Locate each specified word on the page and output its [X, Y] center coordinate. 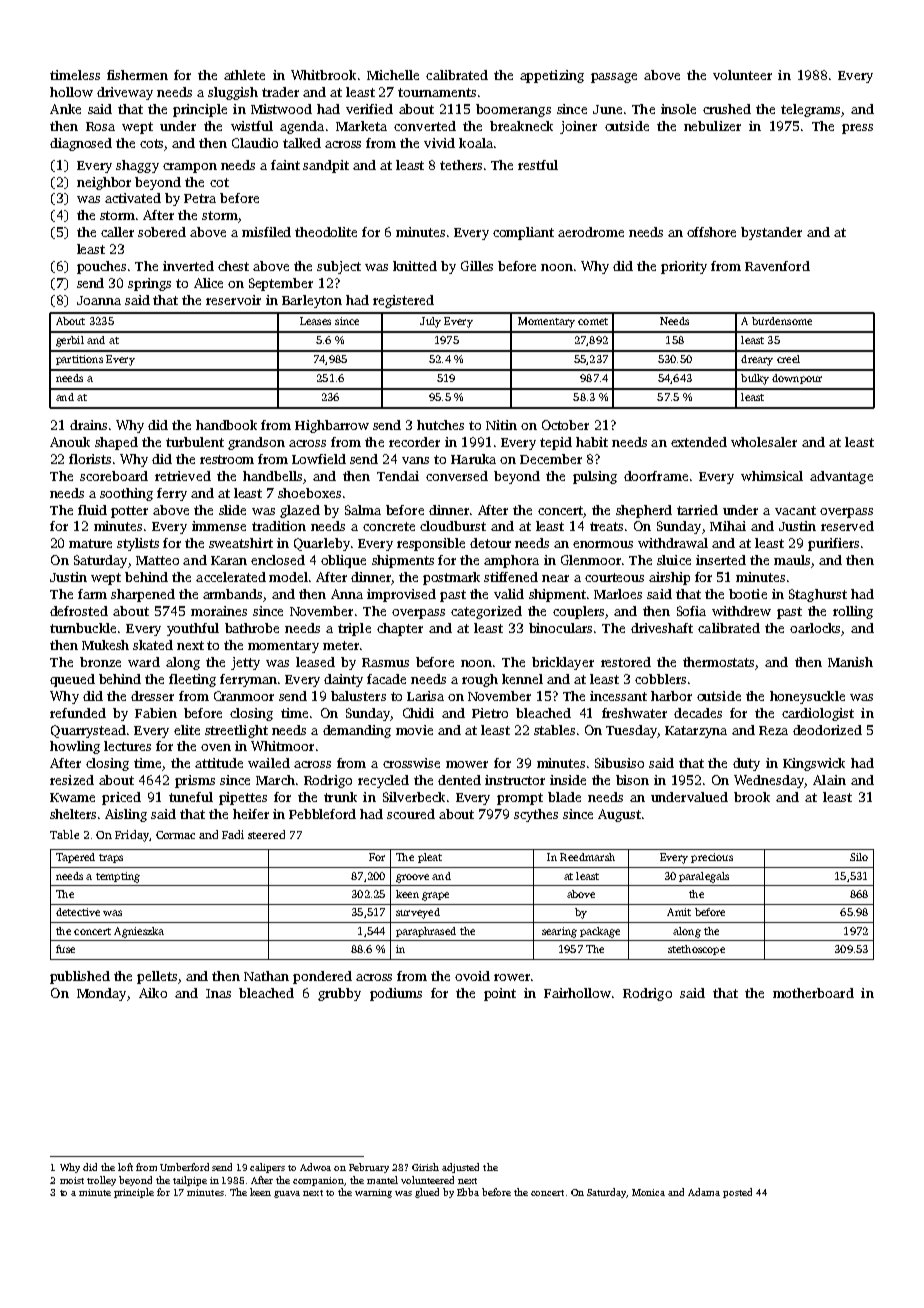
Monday [101, 994]
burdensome [782, 321]
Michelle [393, 75]
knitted [415, 266]
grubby [339, 994]
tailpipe [190, 1181]
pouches [101, 267]
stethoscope [696, 950]
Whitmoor [282, 746]
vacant [795, 510]
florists [90, 459]
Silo [859, 857]
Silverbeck [414, 797]
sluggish [233, 93]
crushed [727, 109]
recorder [414, 442]
